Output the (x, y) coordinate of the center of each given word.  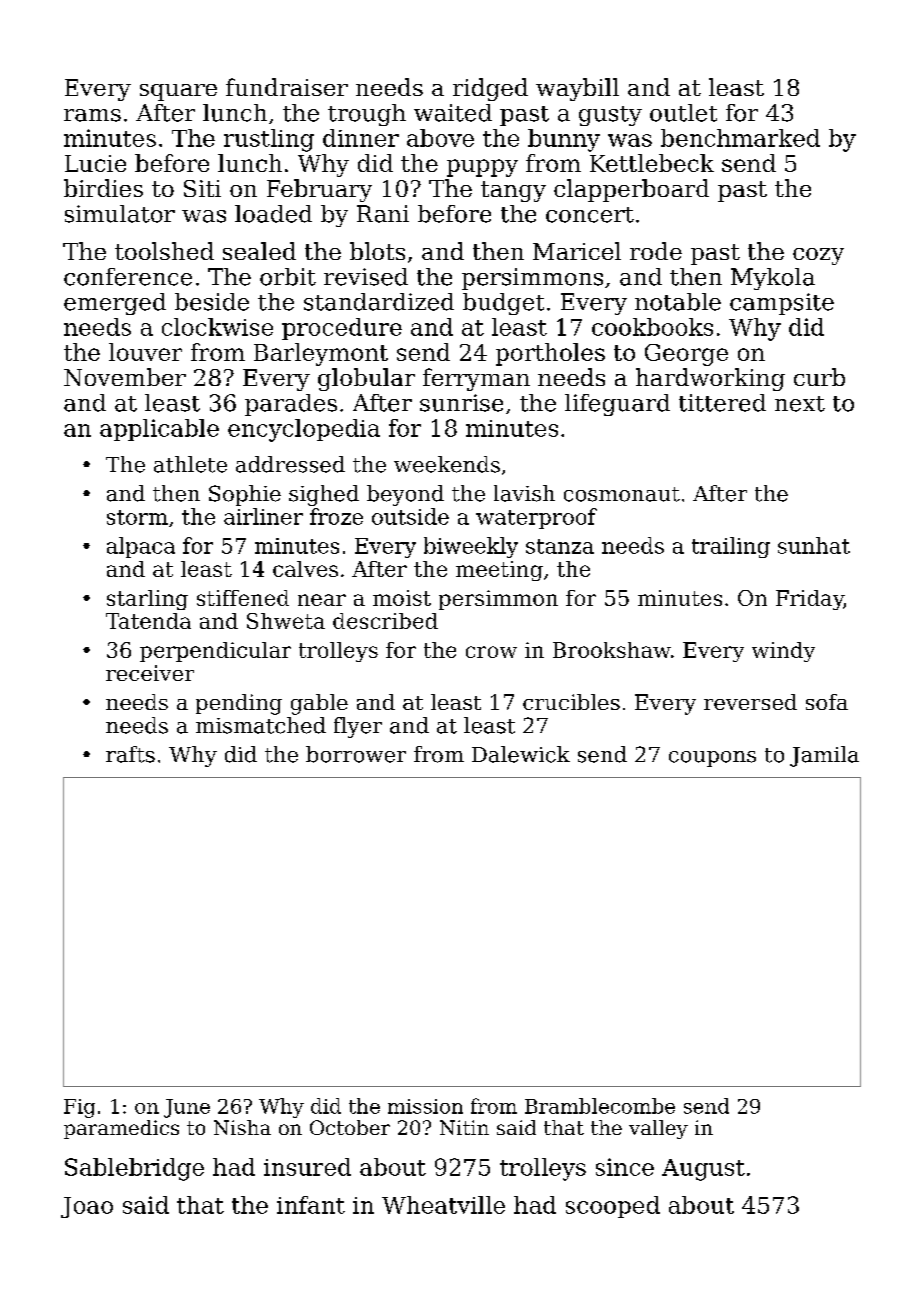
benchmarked (740, 138)
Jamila (824, 756)
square (178, 92)
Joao (87, 1207)
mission (425, 1106)
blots (377, 251)
